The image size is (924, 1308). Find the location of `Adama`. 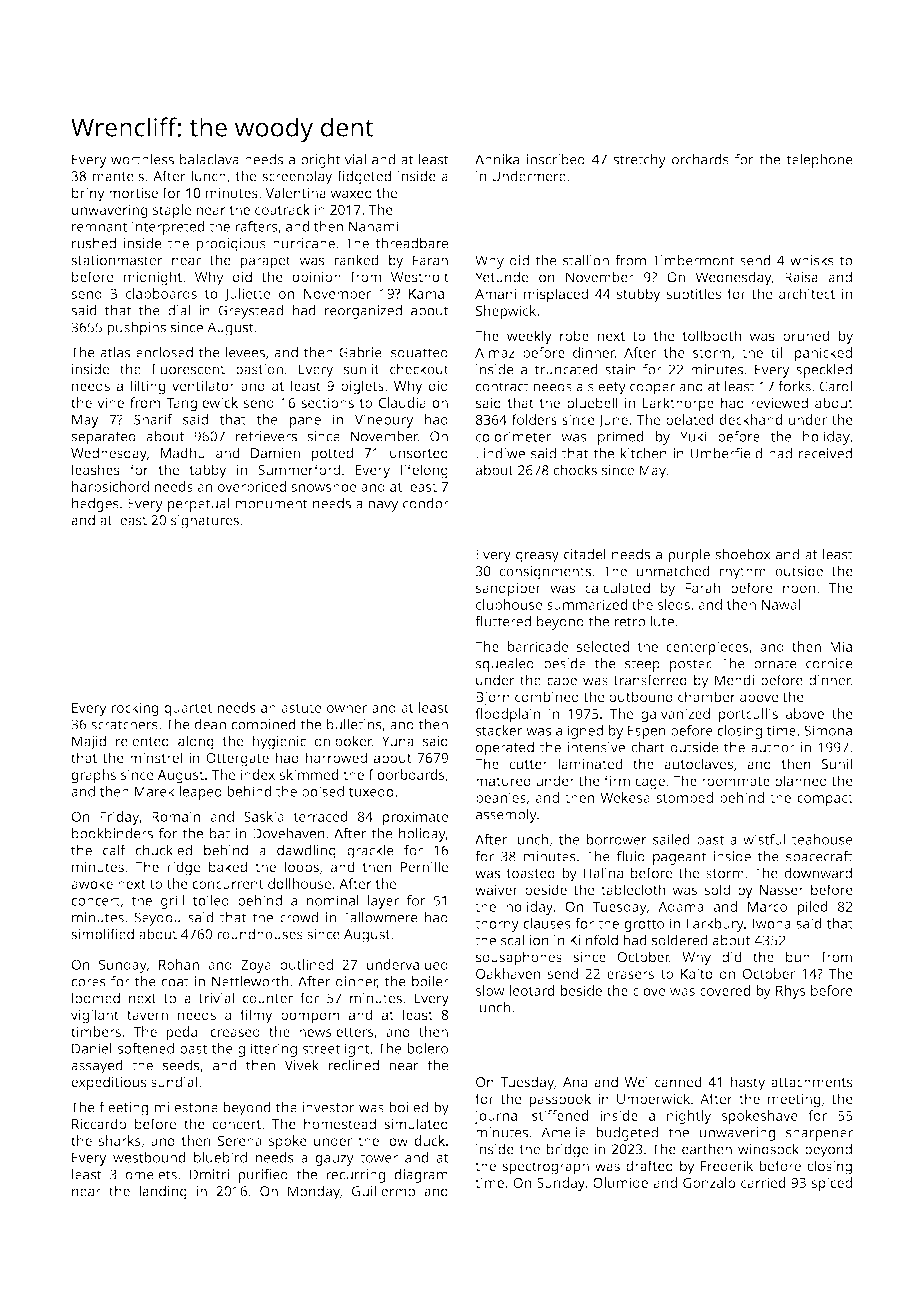

Adama is located at coordinates (681, 906).
